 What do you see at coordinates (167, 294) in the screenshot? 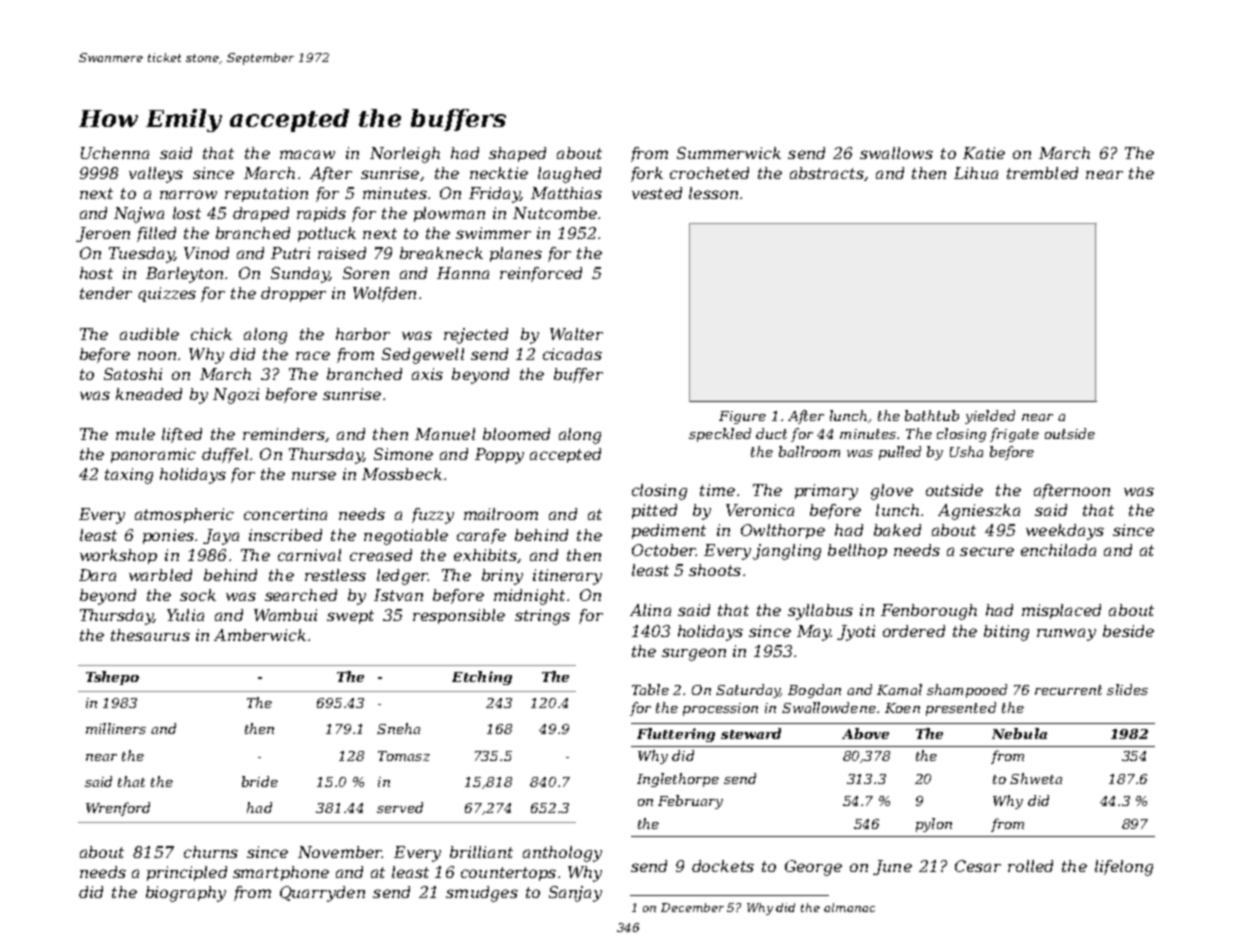
I see `quizzes` at bounding box center [167, 294].
